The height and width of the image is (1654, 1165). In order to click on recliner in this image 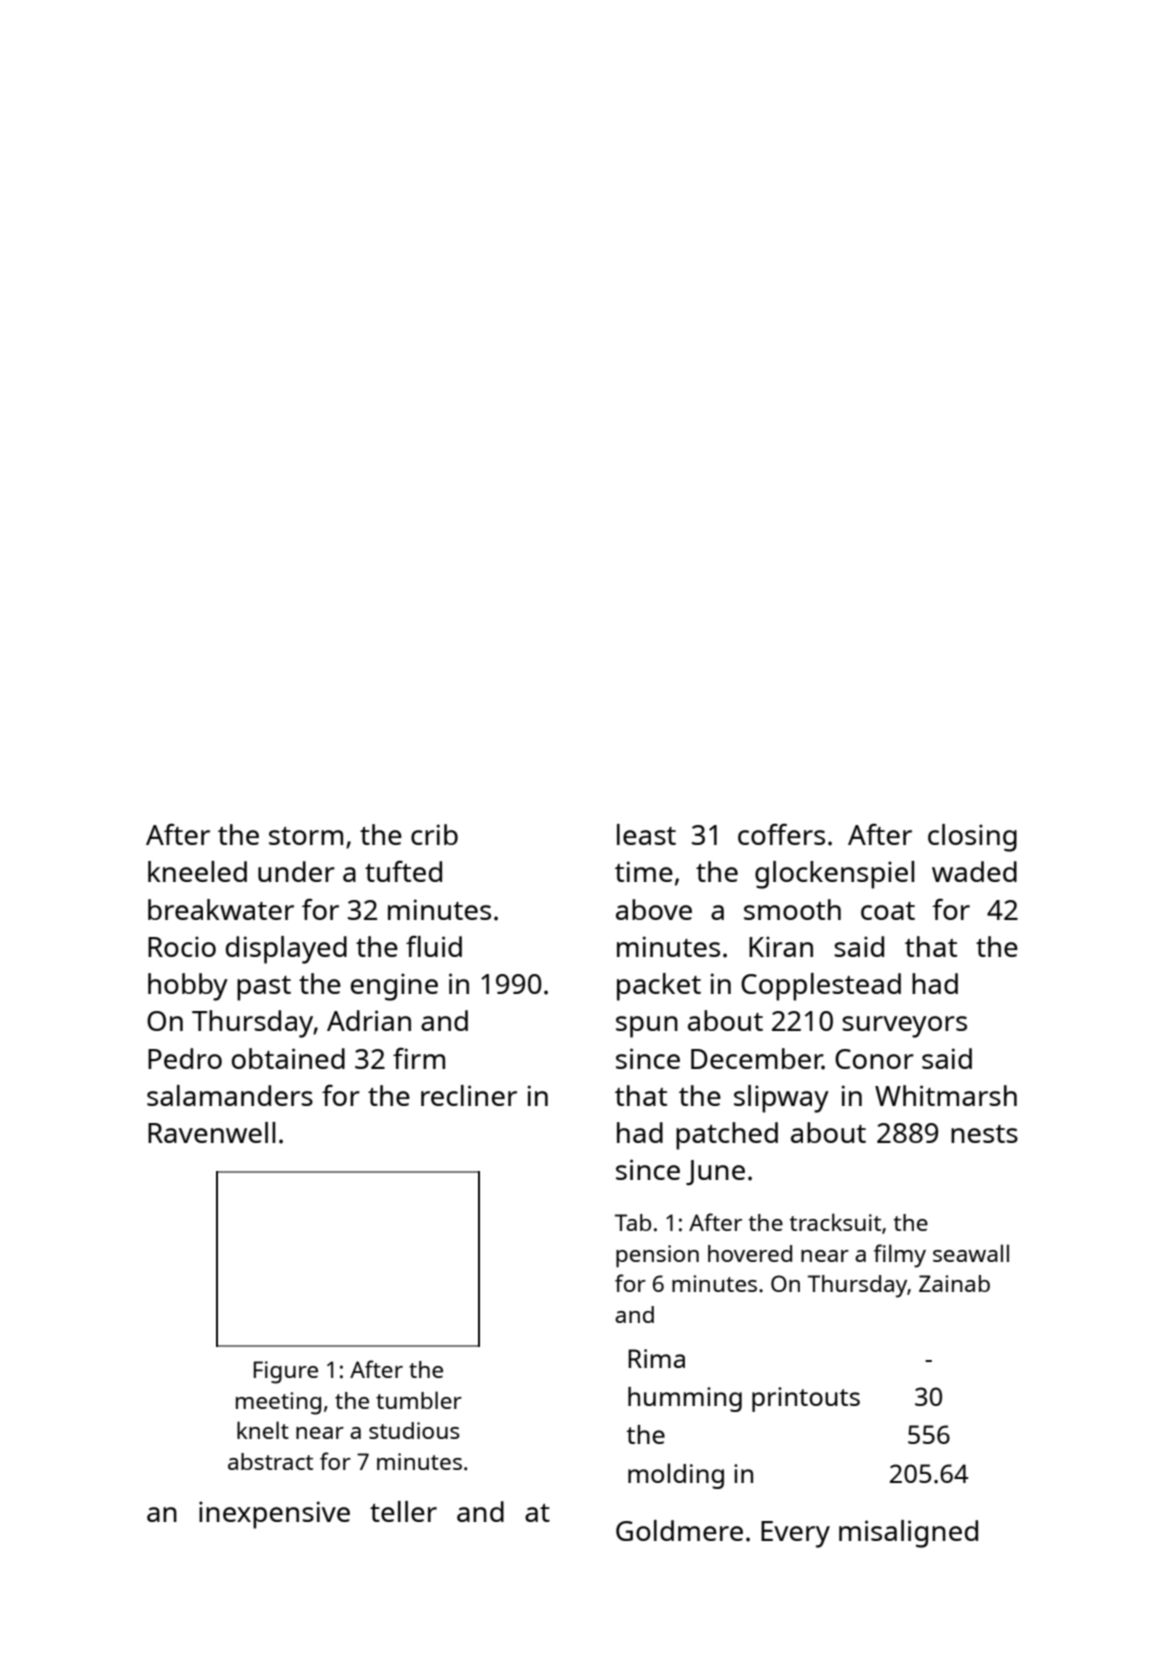, I will do `click(469, 1095)`.
